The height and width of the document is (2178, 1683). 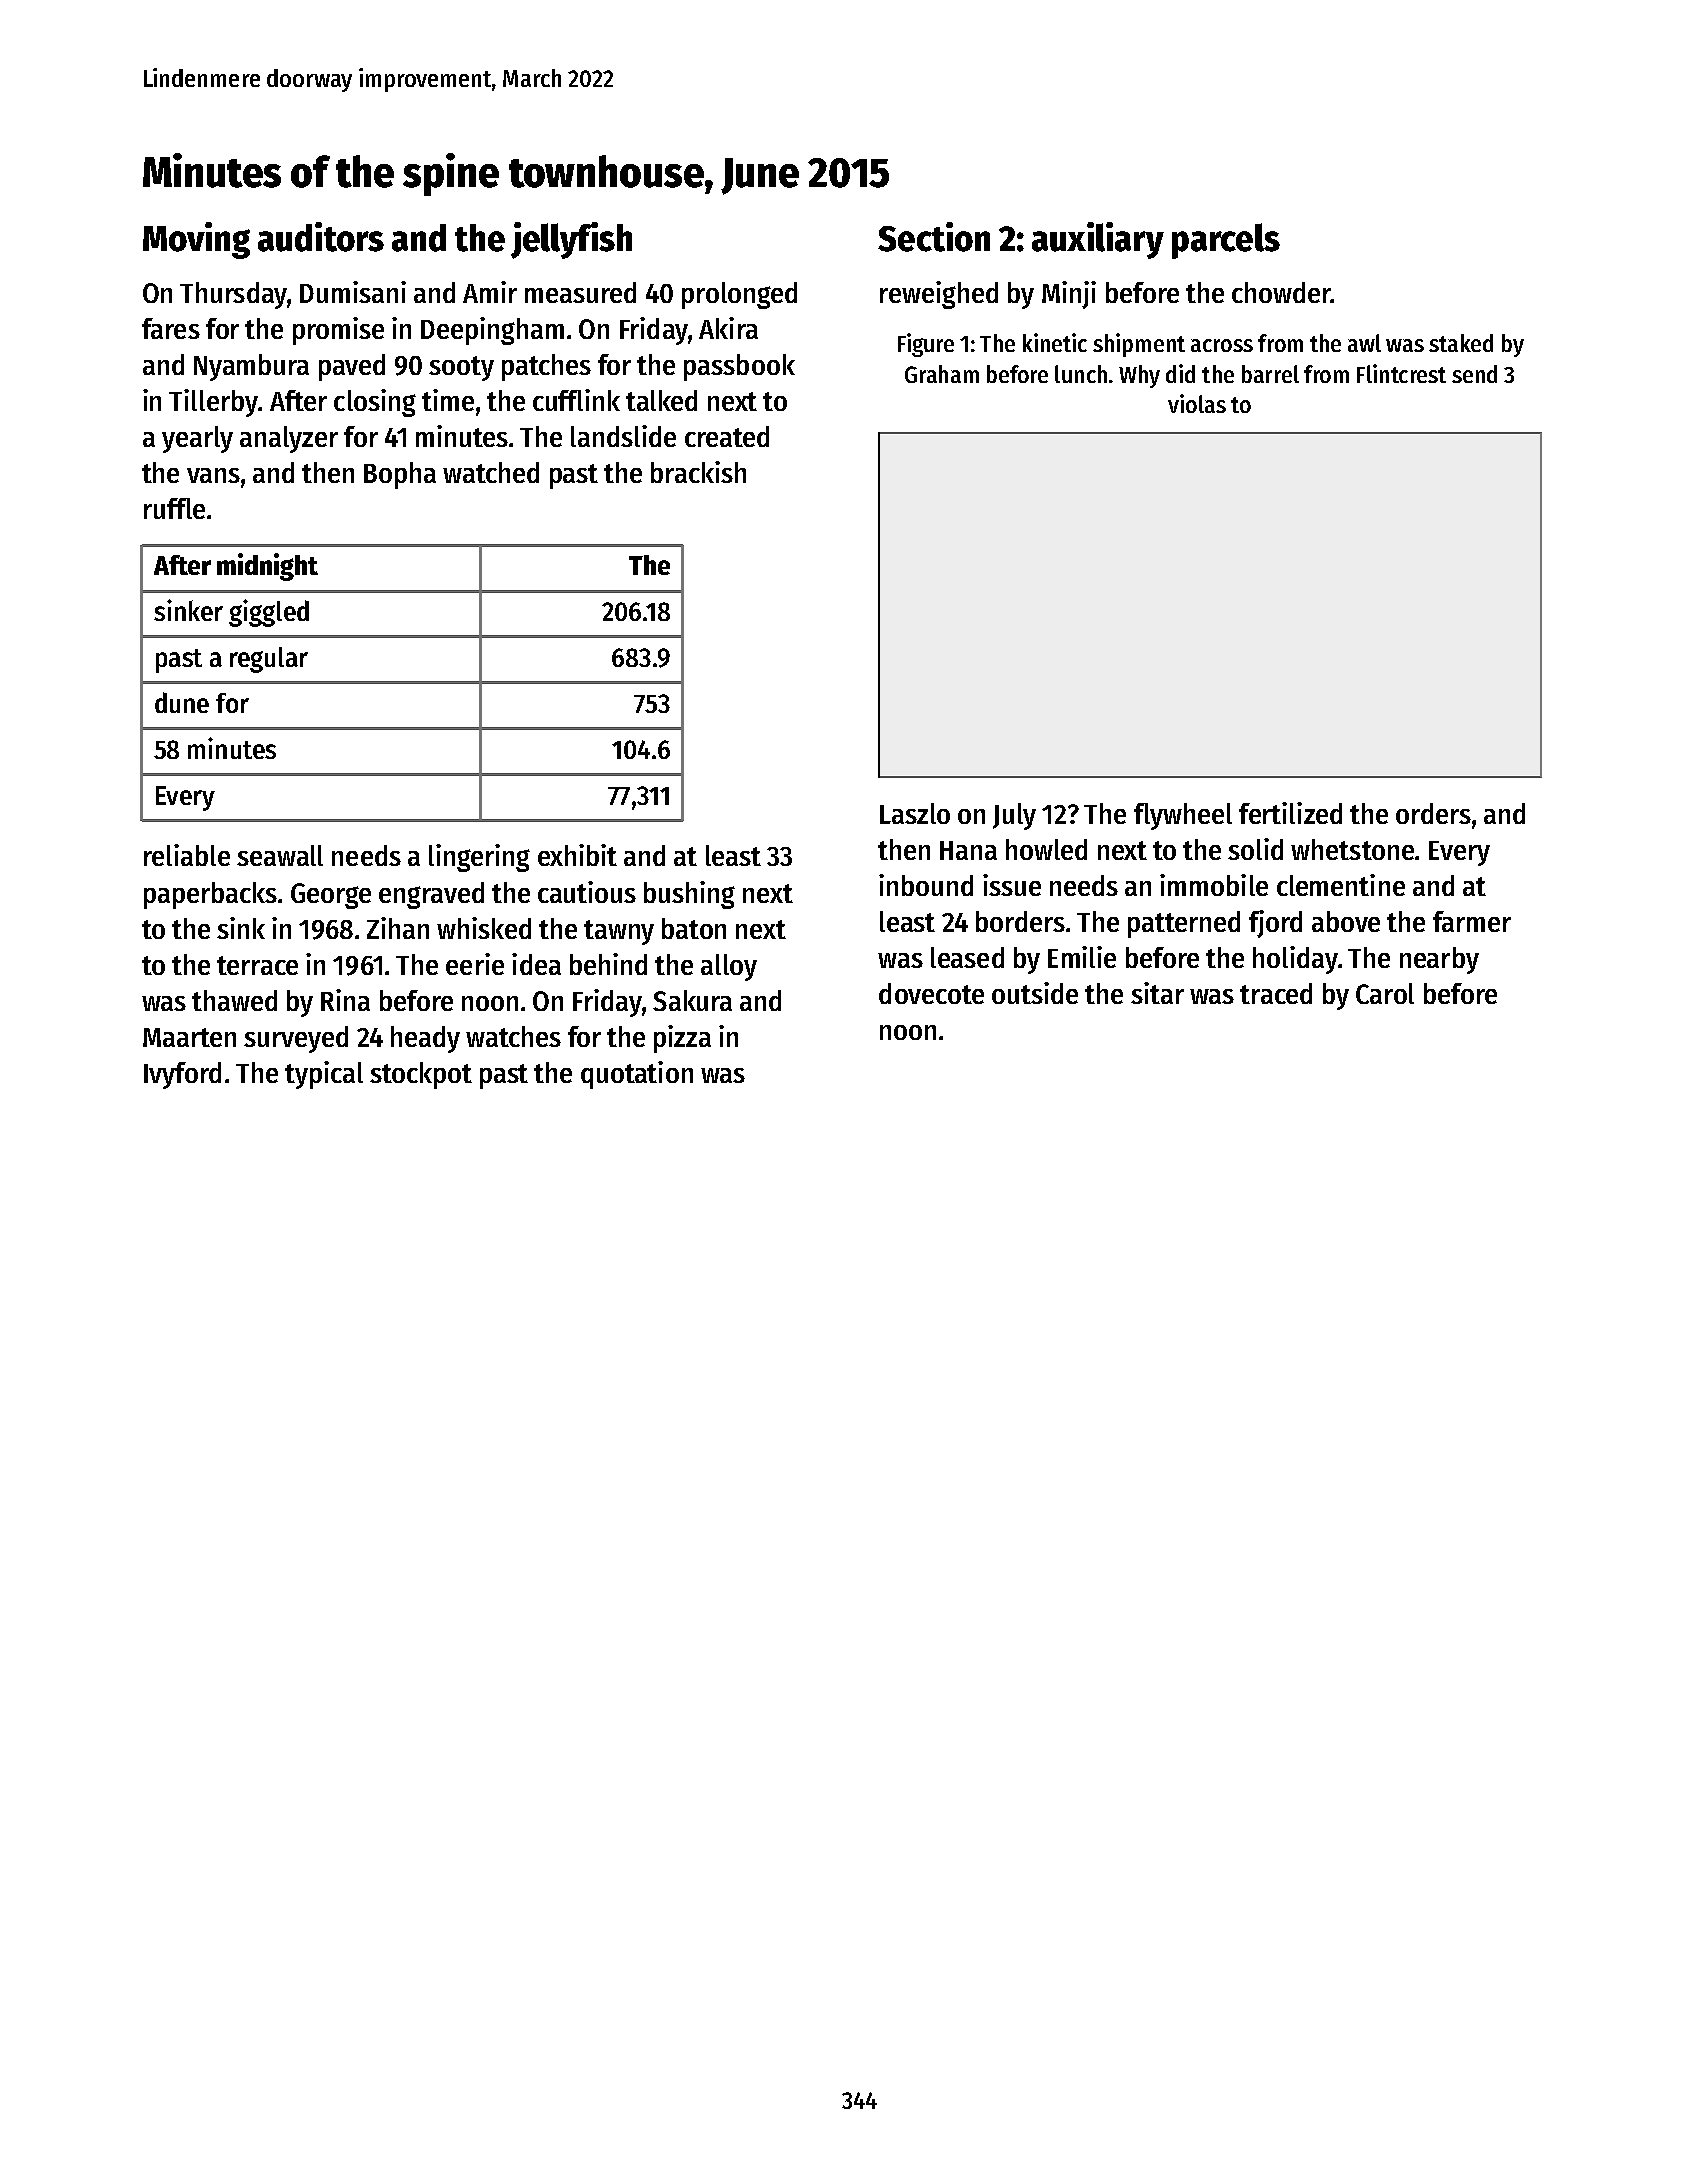 What do you see at coordinates (1012, 885) in the document?
I see `issue` at bounding box center [1012, 885].
